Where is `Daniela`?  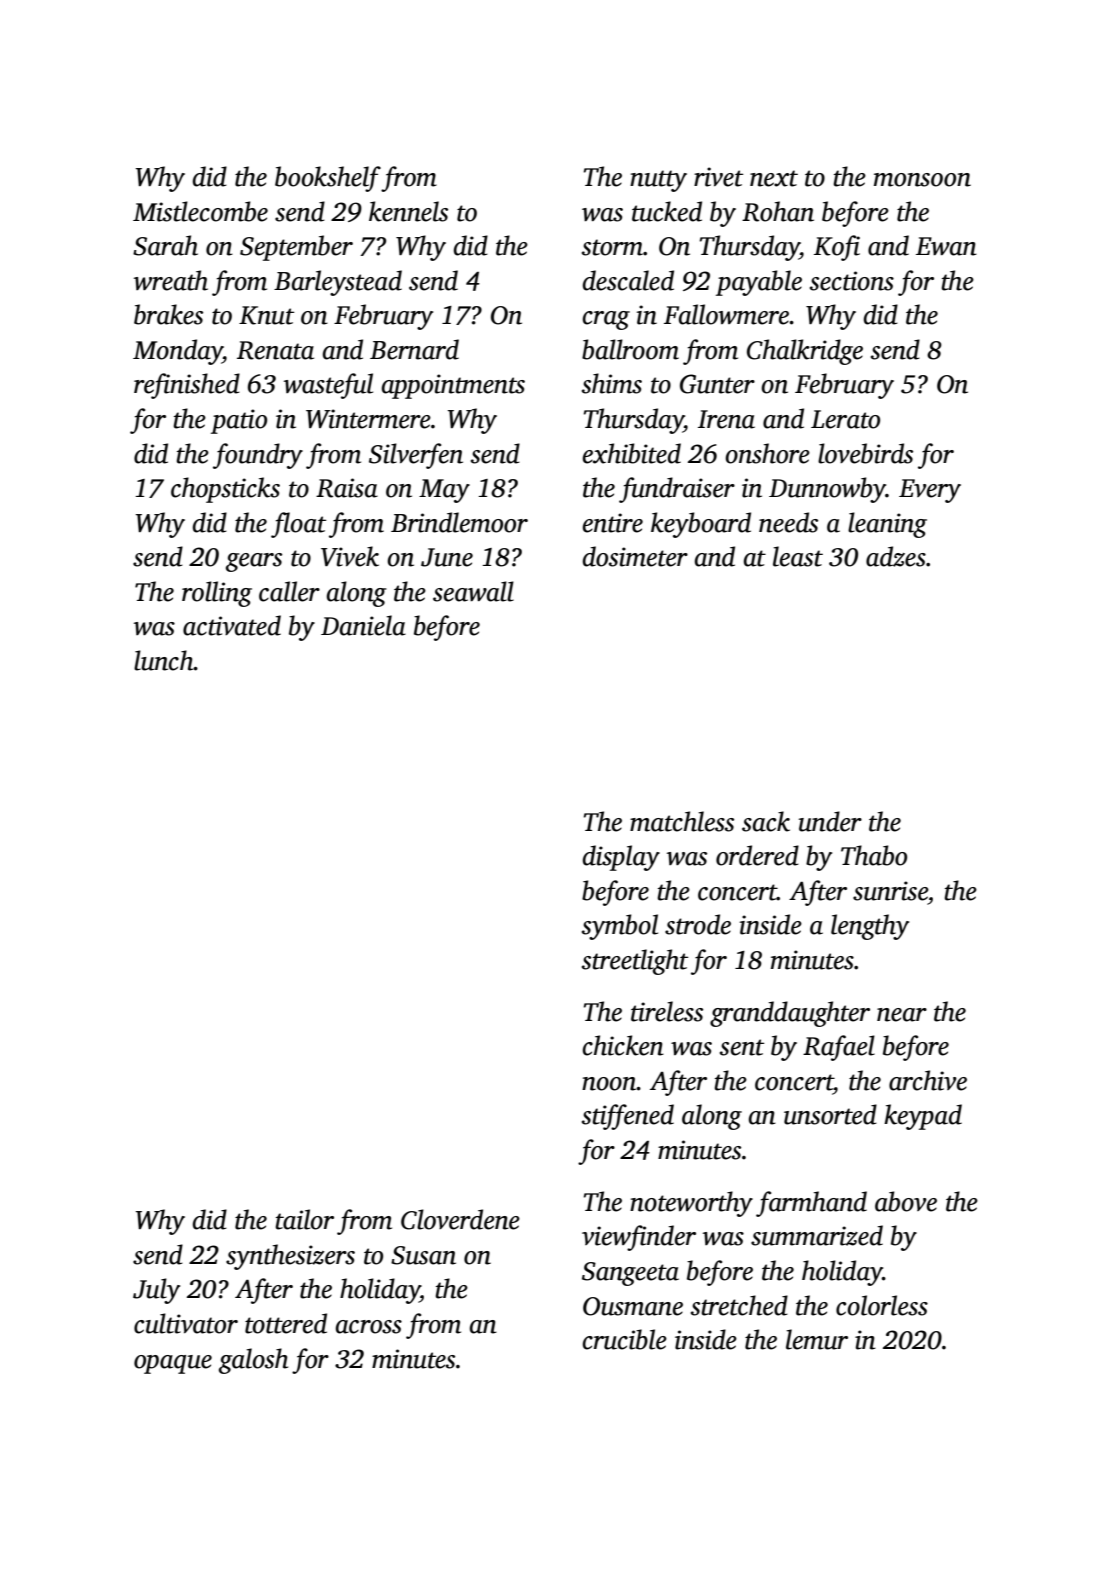
Daniela is located at coordinates (363, 625).
